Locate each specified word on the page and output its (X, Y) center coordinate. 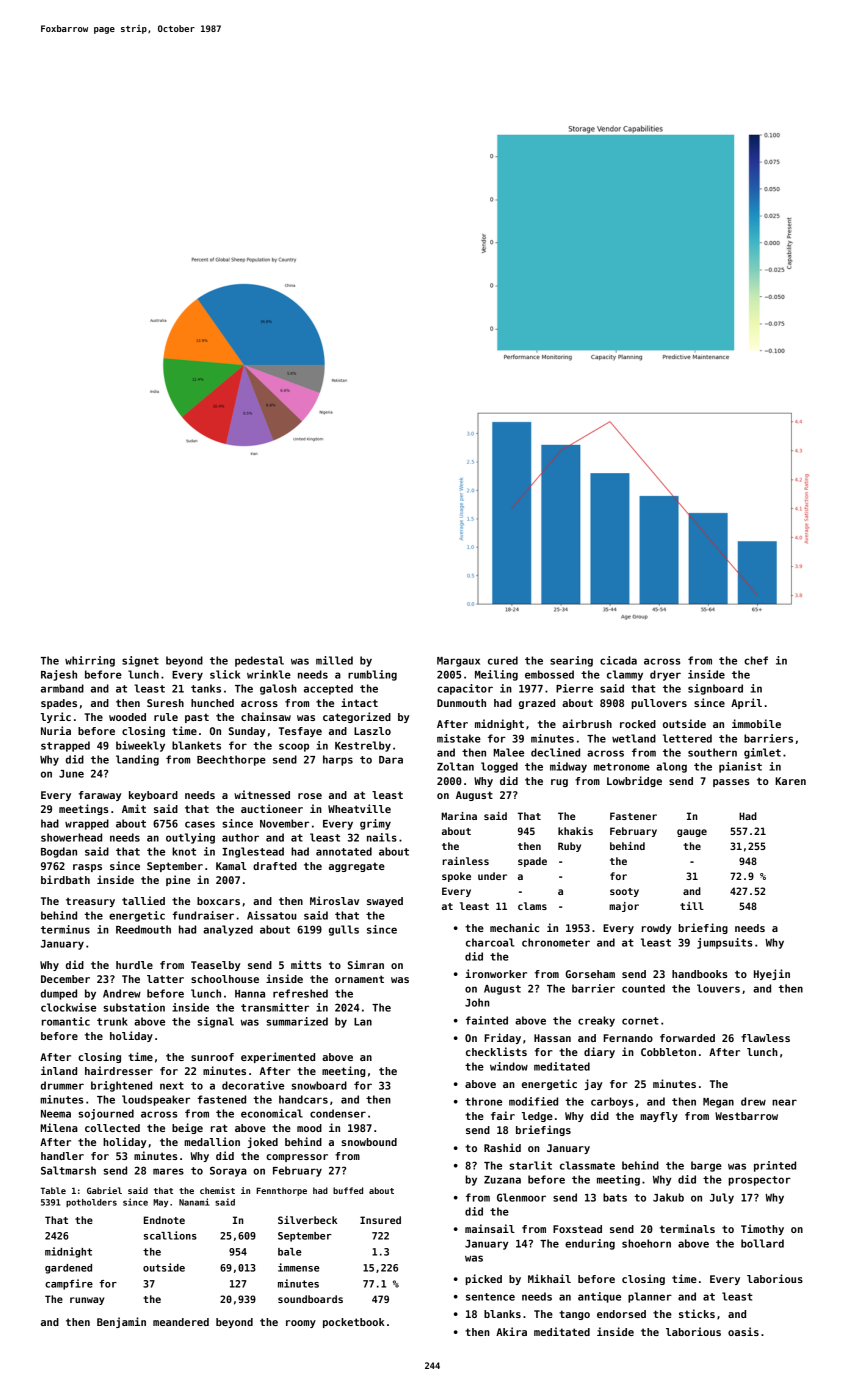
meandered (181, 1322)
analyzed (228, 930)
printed (775, 1166)
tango (574, 1315)
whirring (90, 661)
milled (334, 660)
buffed (348, 1190)
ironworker (496, 973)
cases (200, 824)
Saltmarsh (68, 1170)
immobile (756, 723)
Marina (459, 816)
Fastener (633, 816)
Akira (511, 1331)
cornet (640, 1021)
